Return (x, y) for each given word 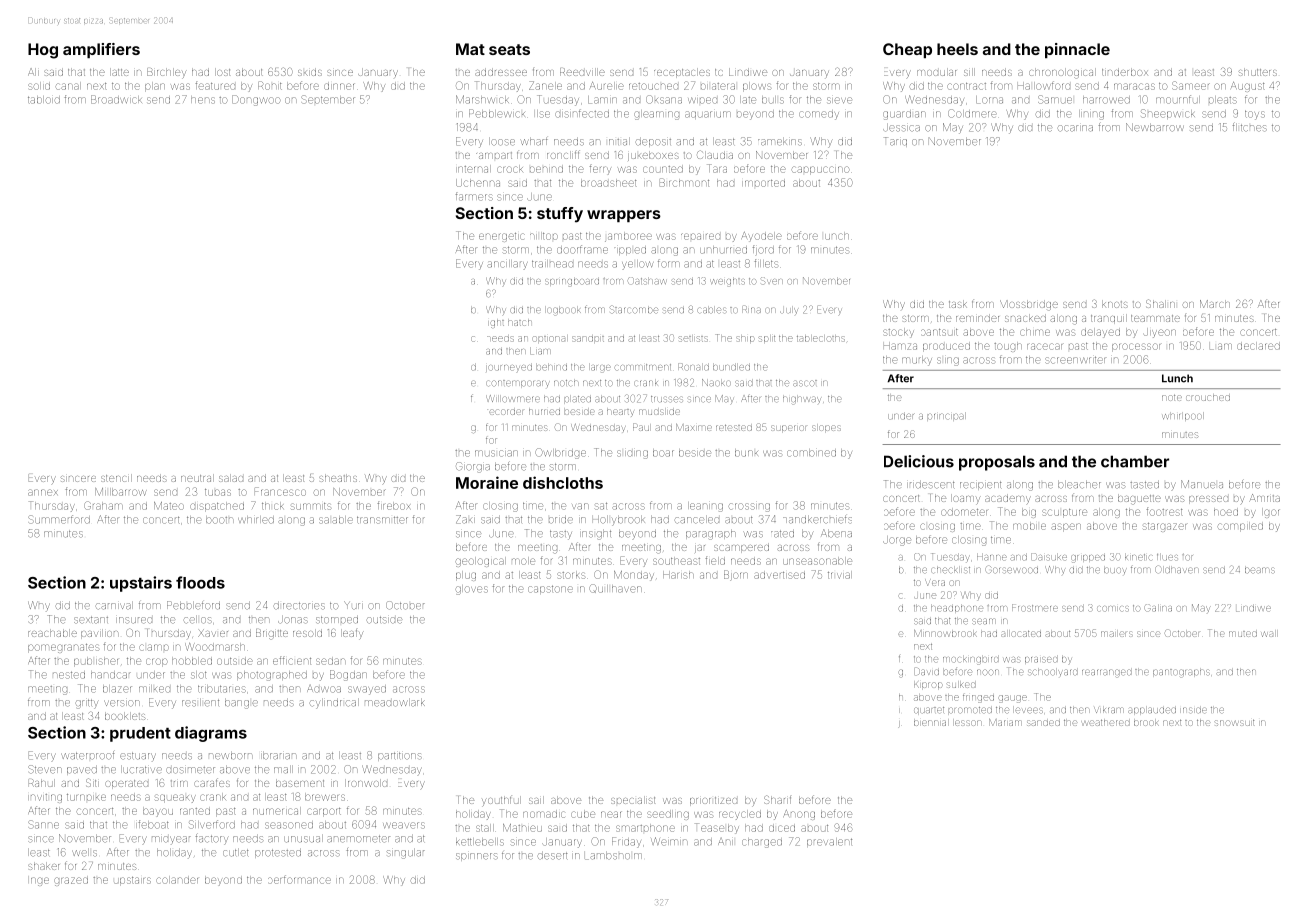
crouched (1208, 397)
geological (480, 562)
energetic (502, 237)
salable (336, 520)
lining (1091, 115)
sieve (839, 100)
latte (119, 72)
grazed (71, 881)
